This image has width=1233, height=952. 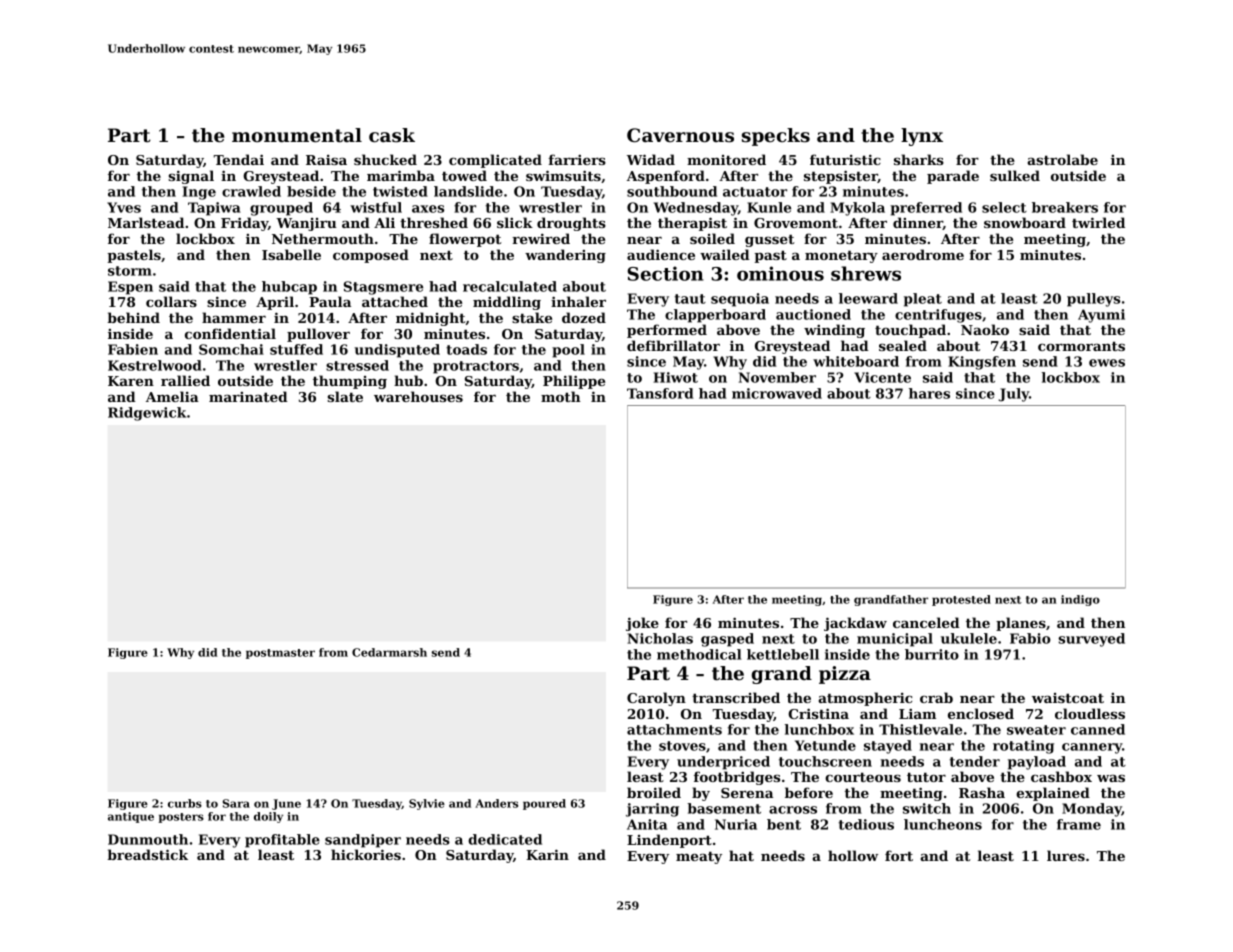 I want to click on jackdaw, so click(x=855, y=624).
